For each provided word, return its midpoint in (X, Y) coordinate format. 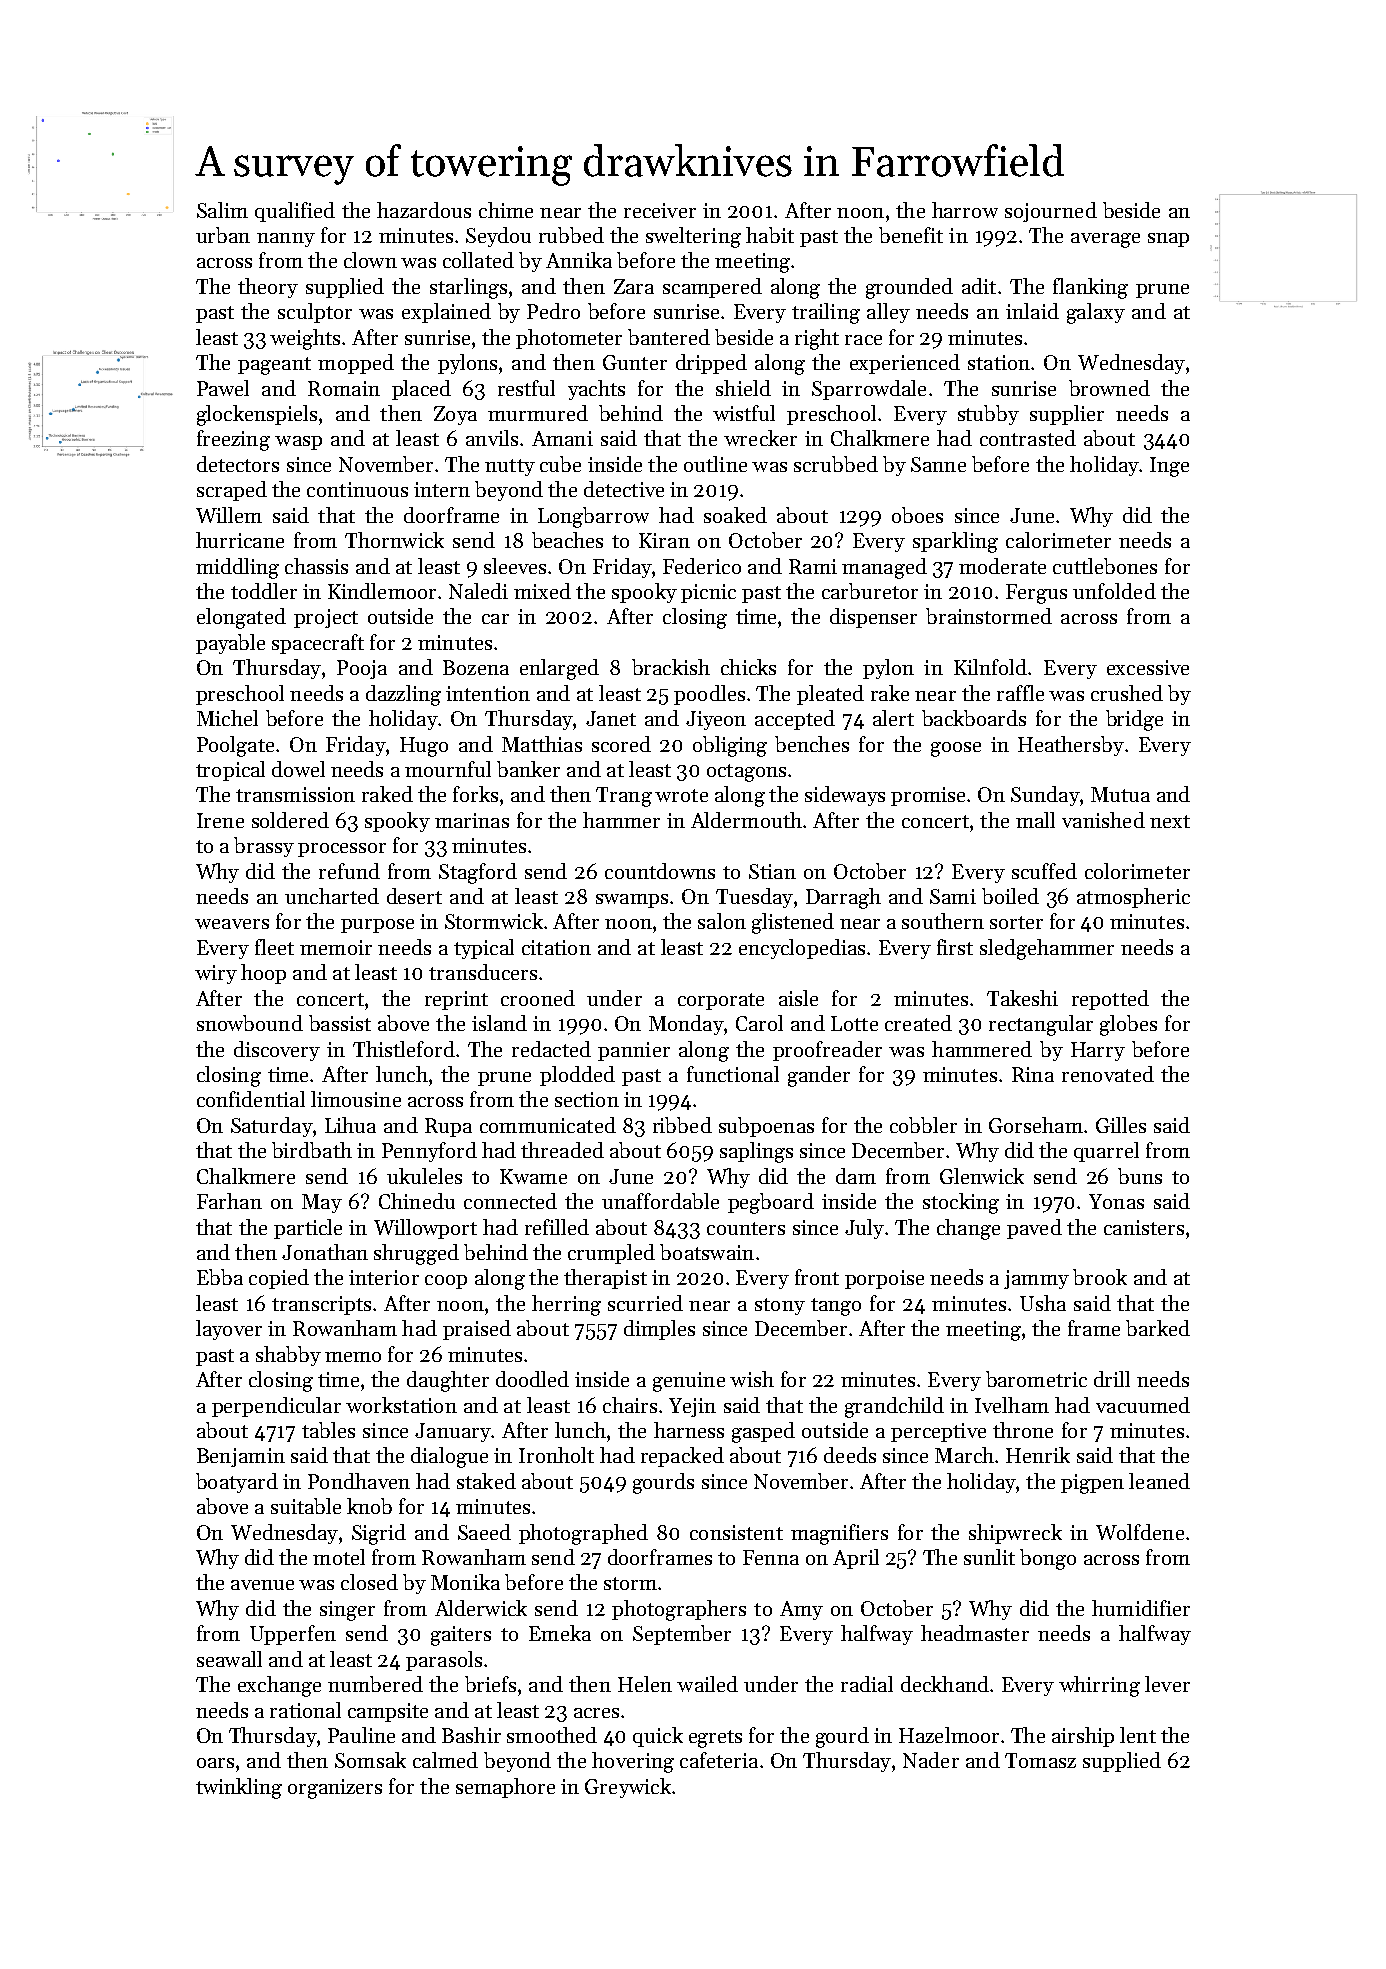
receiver (660, 210)
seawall (229, 1659)
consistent (736, 1532)
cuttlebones (1105, 566)
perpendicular (276, 1407)
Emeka (560, 1633)
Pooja (362, 669)
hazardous (424, 210)
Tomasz (1040, 1760)
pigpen (1092, 1484)
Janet (611, 718)
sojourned (1051, 212)
